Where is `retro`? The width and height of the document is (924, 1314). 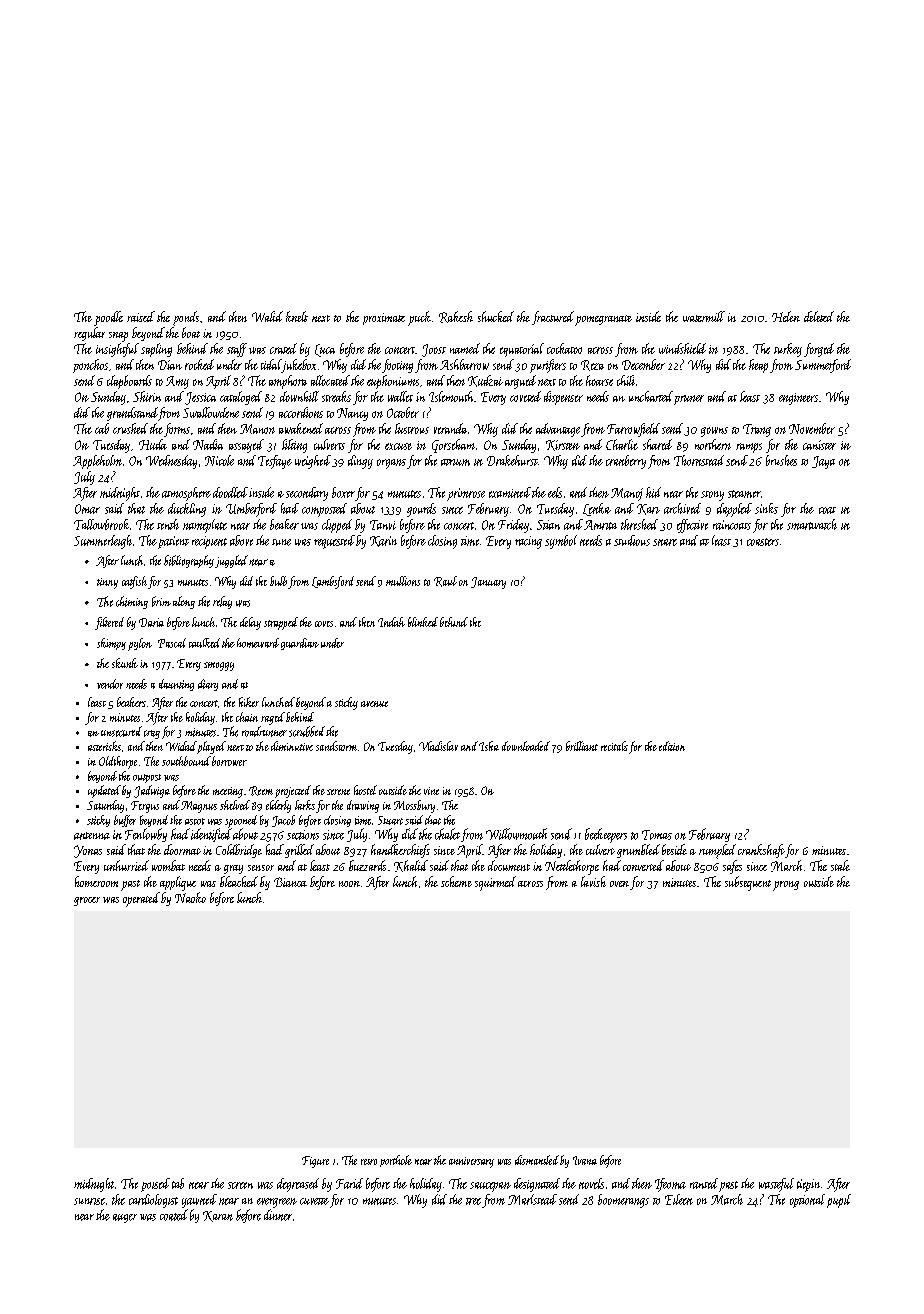 retro is located at coordinates (369, 1162).
